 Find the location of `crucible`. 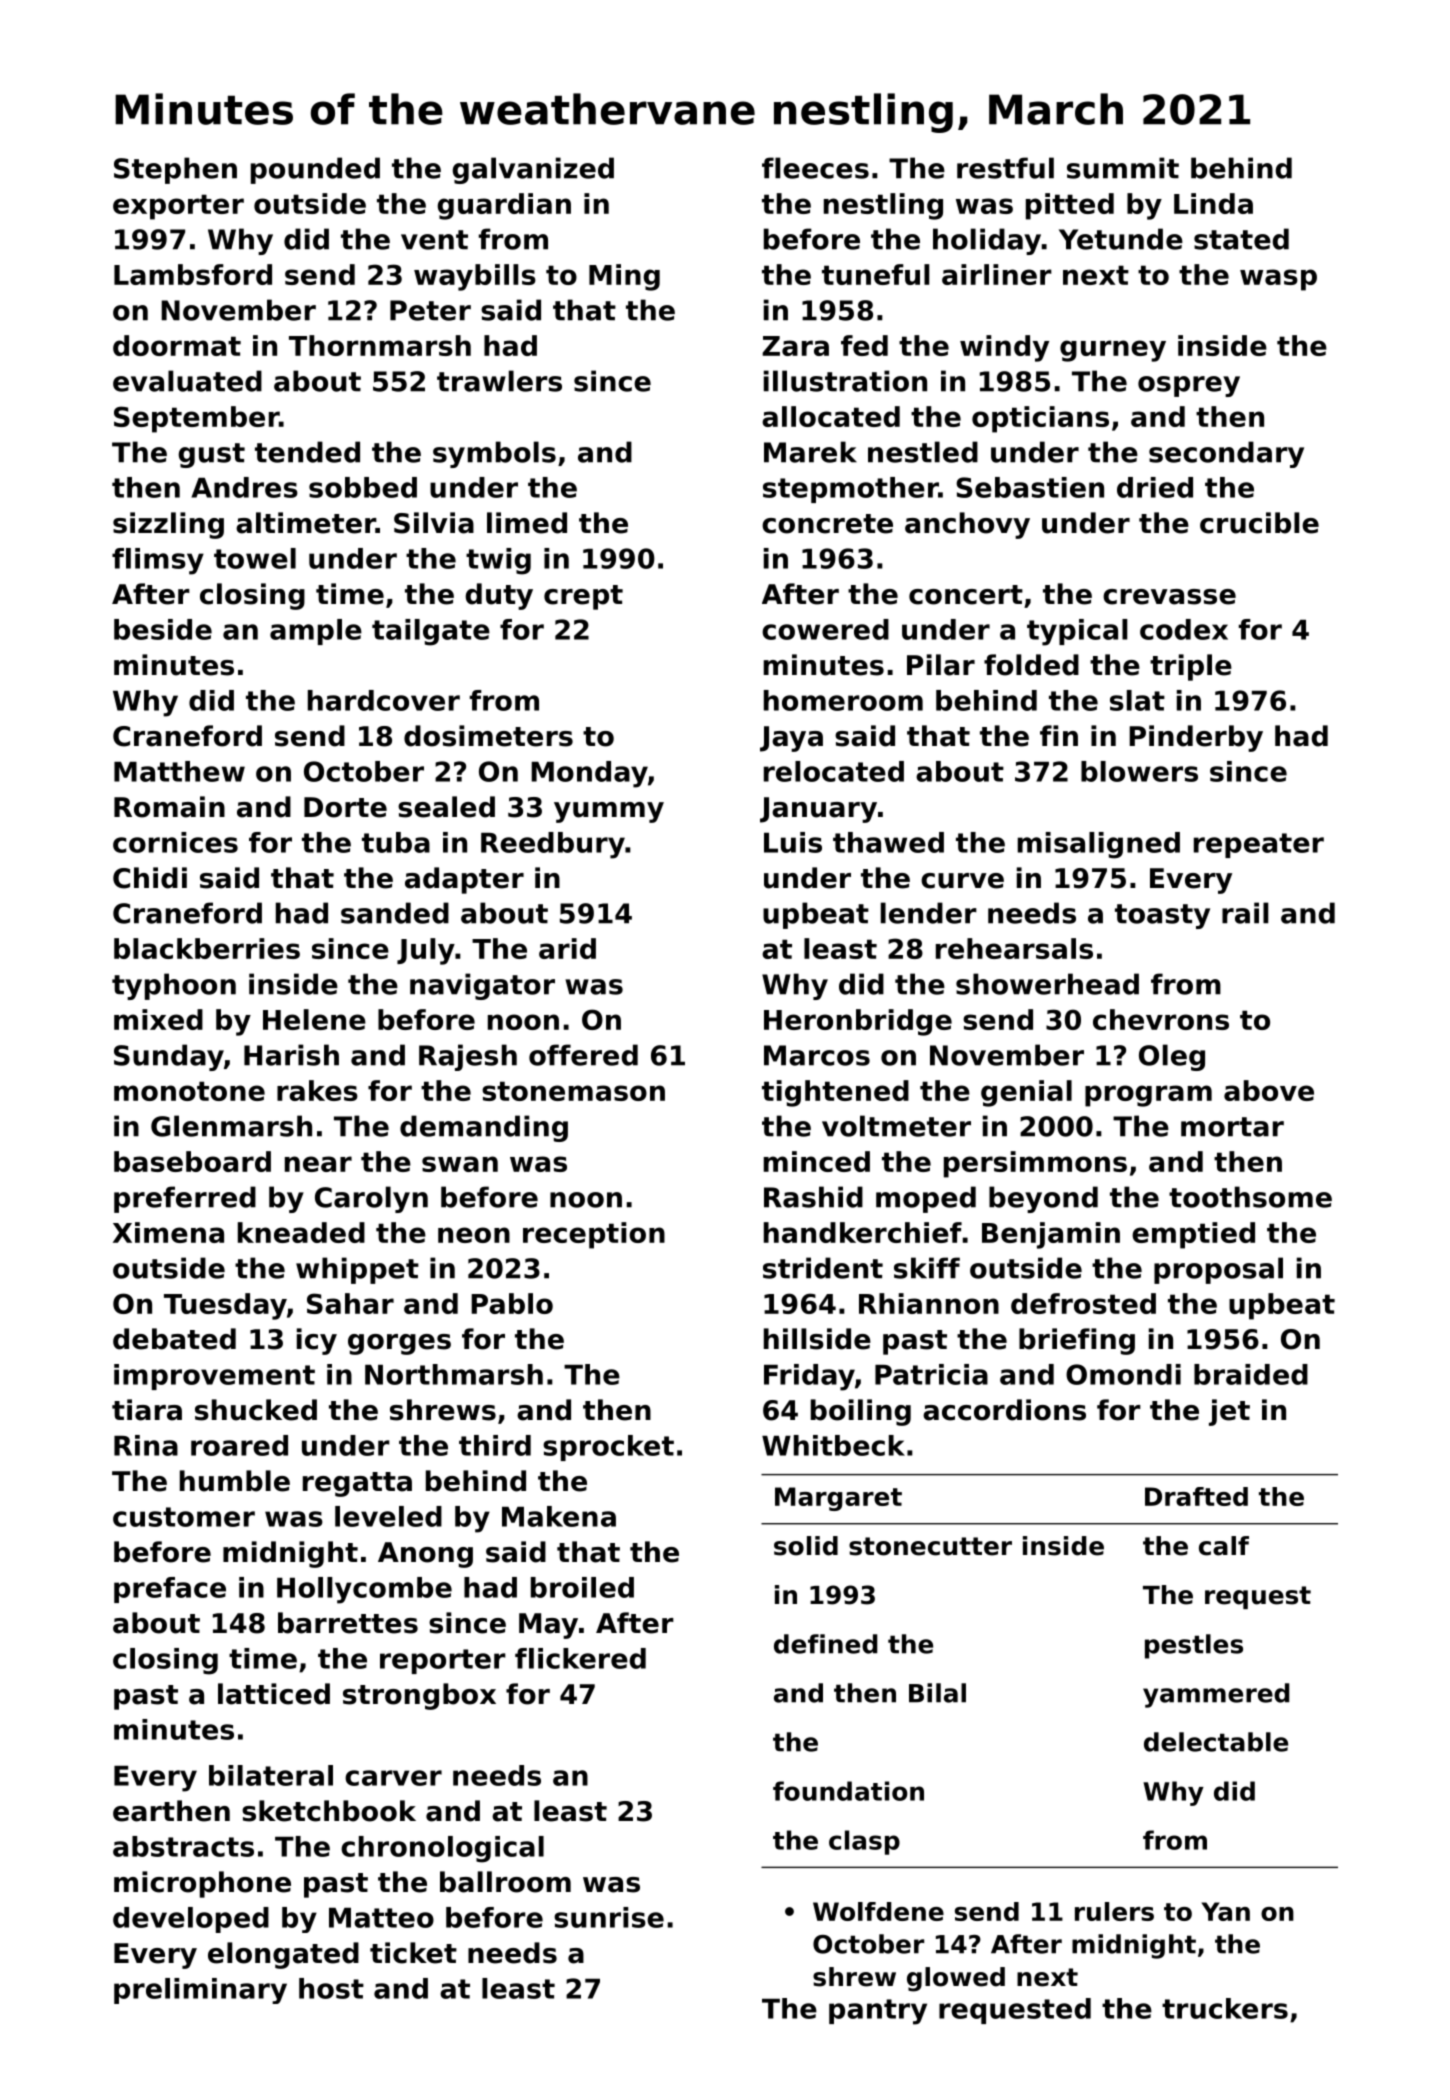

crucible is located at coordinates (1259, 523).
